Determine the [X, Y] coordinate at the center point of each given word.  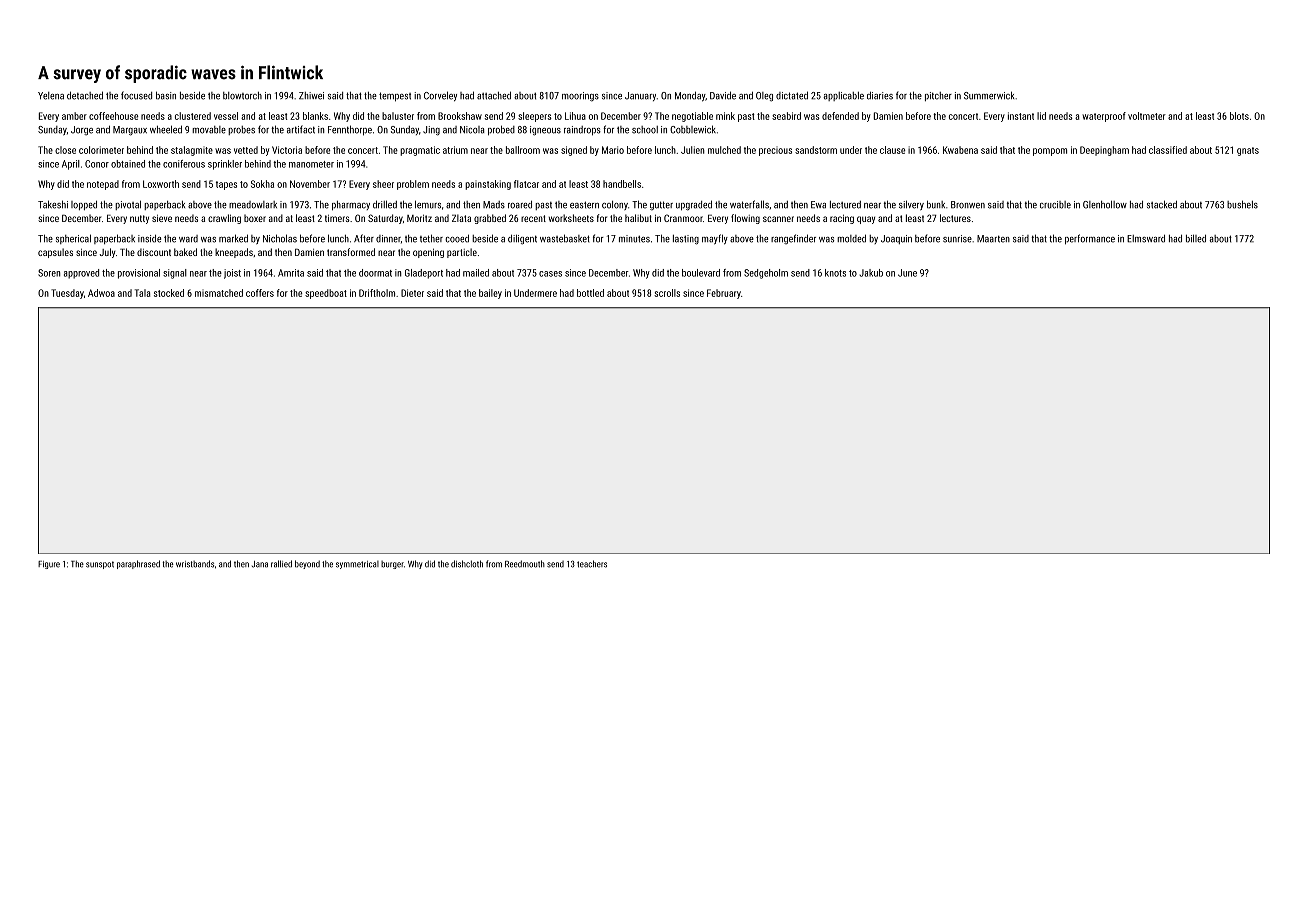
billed [1196, 238]
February [724, 294]
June [907, 273]
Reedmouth [525, 564]
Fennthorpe [350, 130]
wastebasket [565, 238]
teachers [592, 564]
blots [1239, 116]
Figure [49, 565]
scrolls [667, 293]
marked [233, 238]
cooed [457, 238]
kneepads [234, 253]
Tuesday [67, 294]
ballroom [523, 150]
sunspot [100, 565]
